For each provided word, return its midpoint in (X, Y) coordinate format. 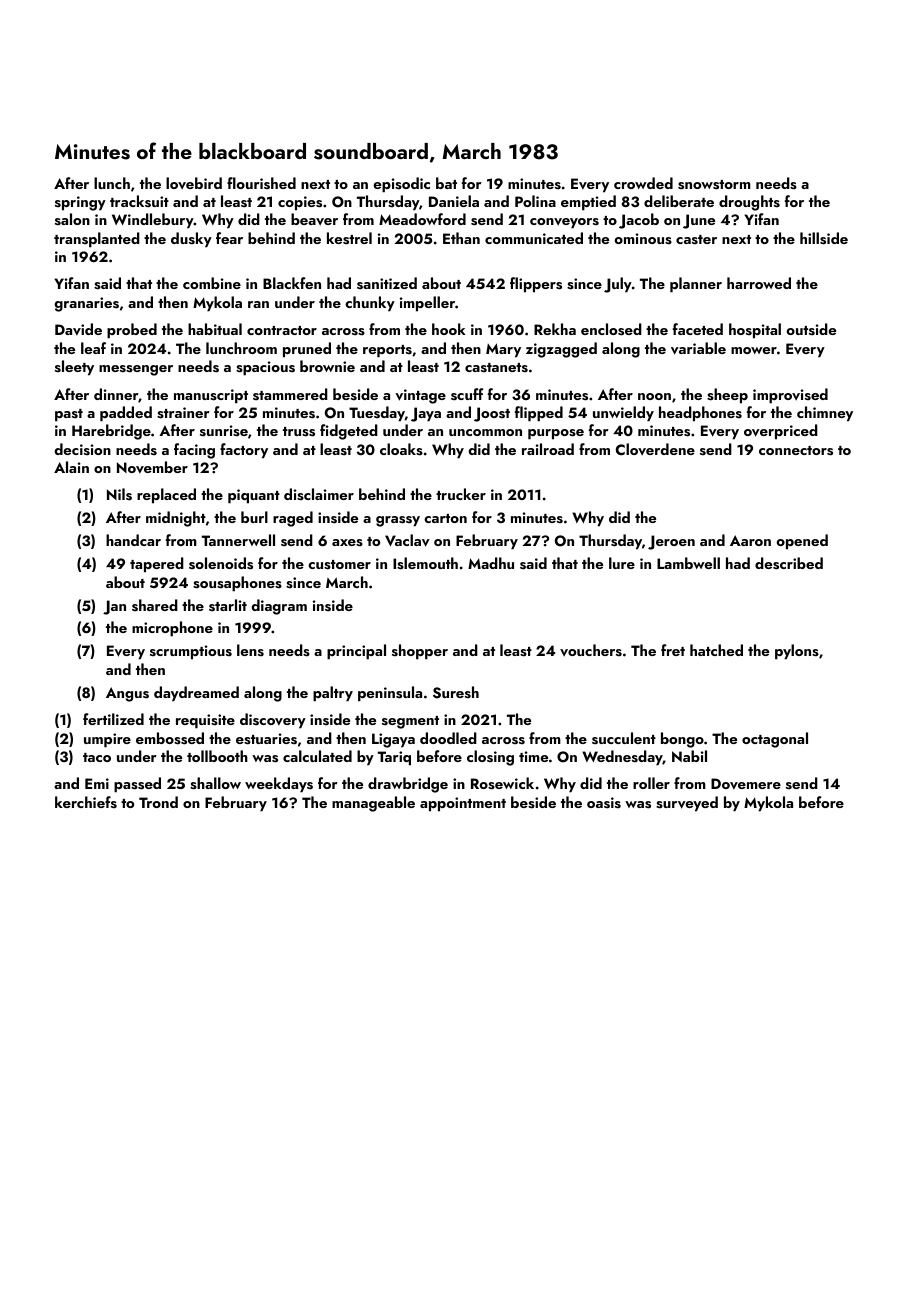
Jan (114, 607)
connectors (796, 451)
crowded (643, 183)
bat (446, 183)
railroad (548, 449)
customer (339, 565)
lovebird (194, 183)
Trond (158, 802)
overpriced (781, 432)
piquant (254, 496)
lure (622, 563)
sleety (74, 368)
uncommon (485, 432)
